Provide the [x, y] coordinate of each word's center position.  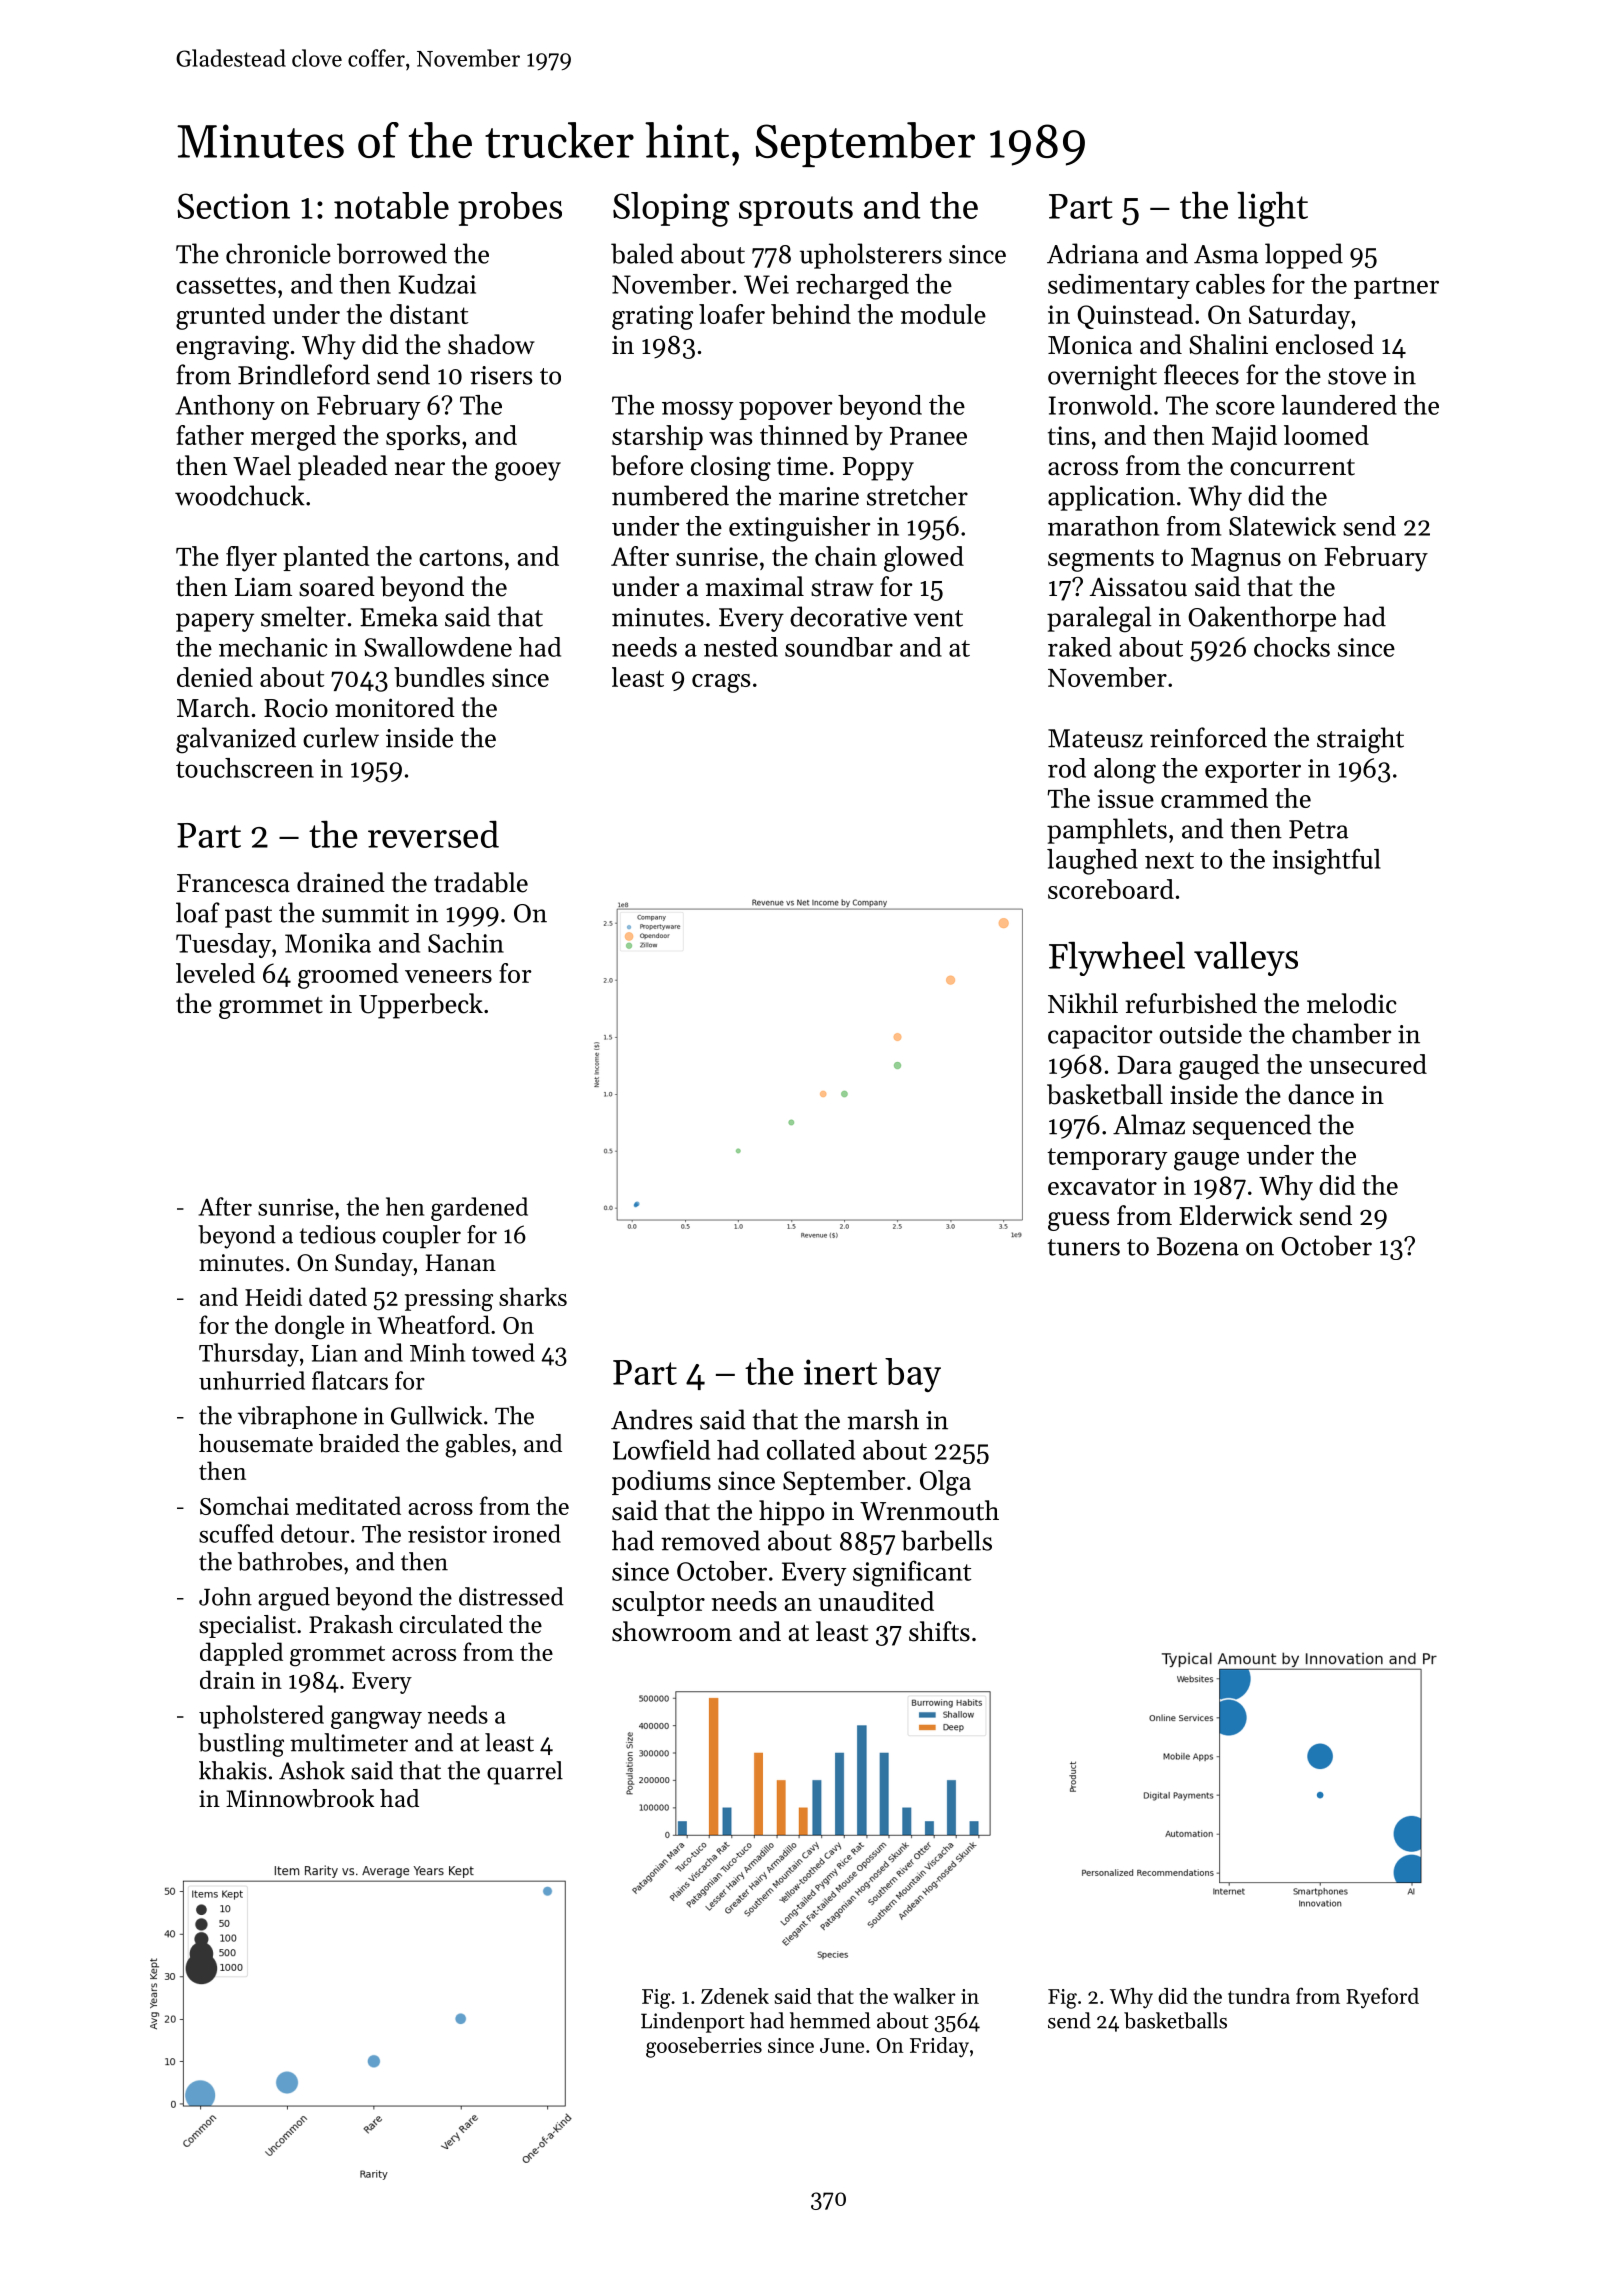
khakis [233, 1770]
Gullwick [436, 1415]
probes [510, 209]
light [1272, 209]
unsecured [1368, 1064]
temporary [1107, 1159]
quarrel [525, 1773]
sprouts [796, 211]
